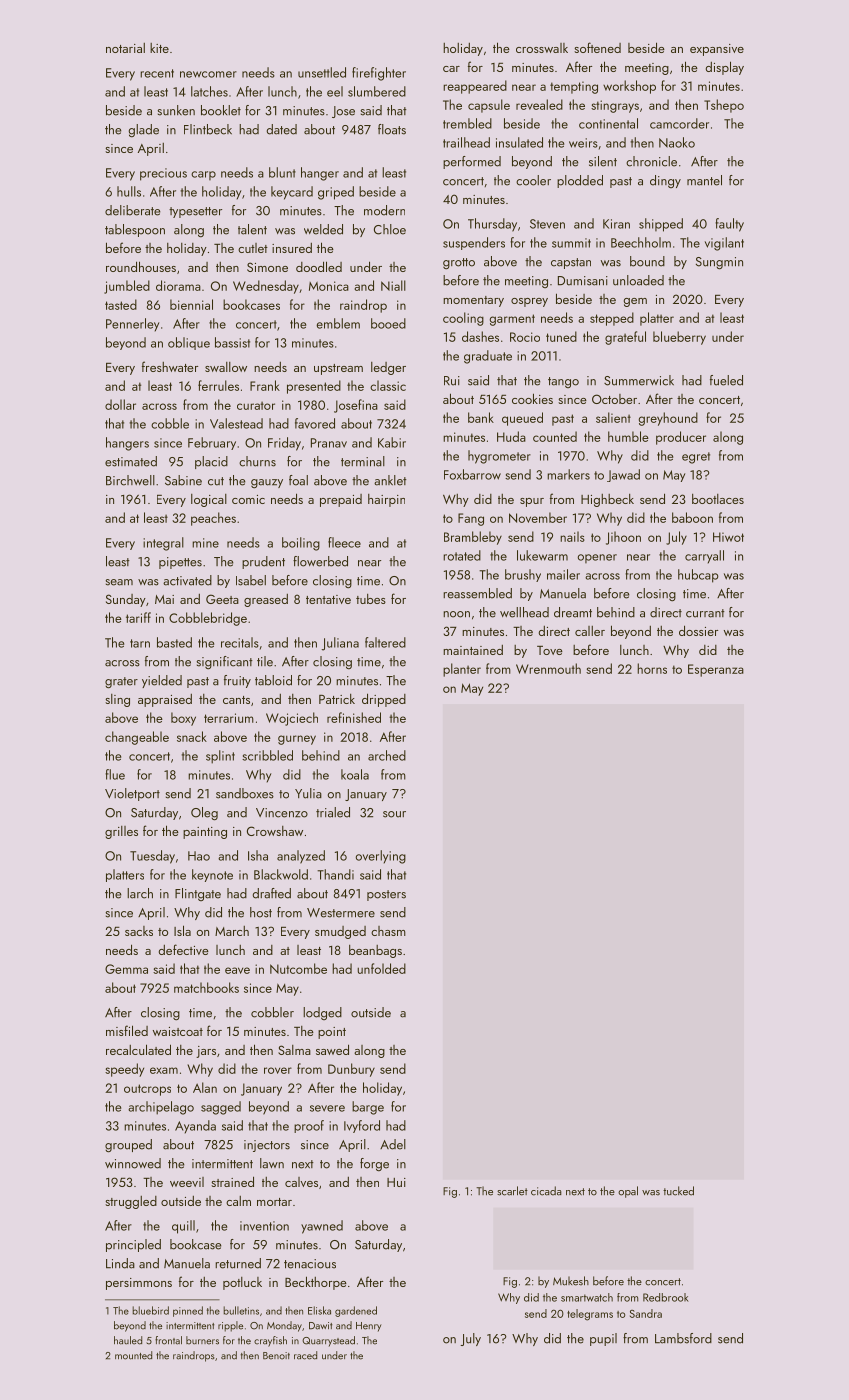  What do you see at coordinates (125, 48) in the document?
I see `notarial` at bounding box center [125, 48].
